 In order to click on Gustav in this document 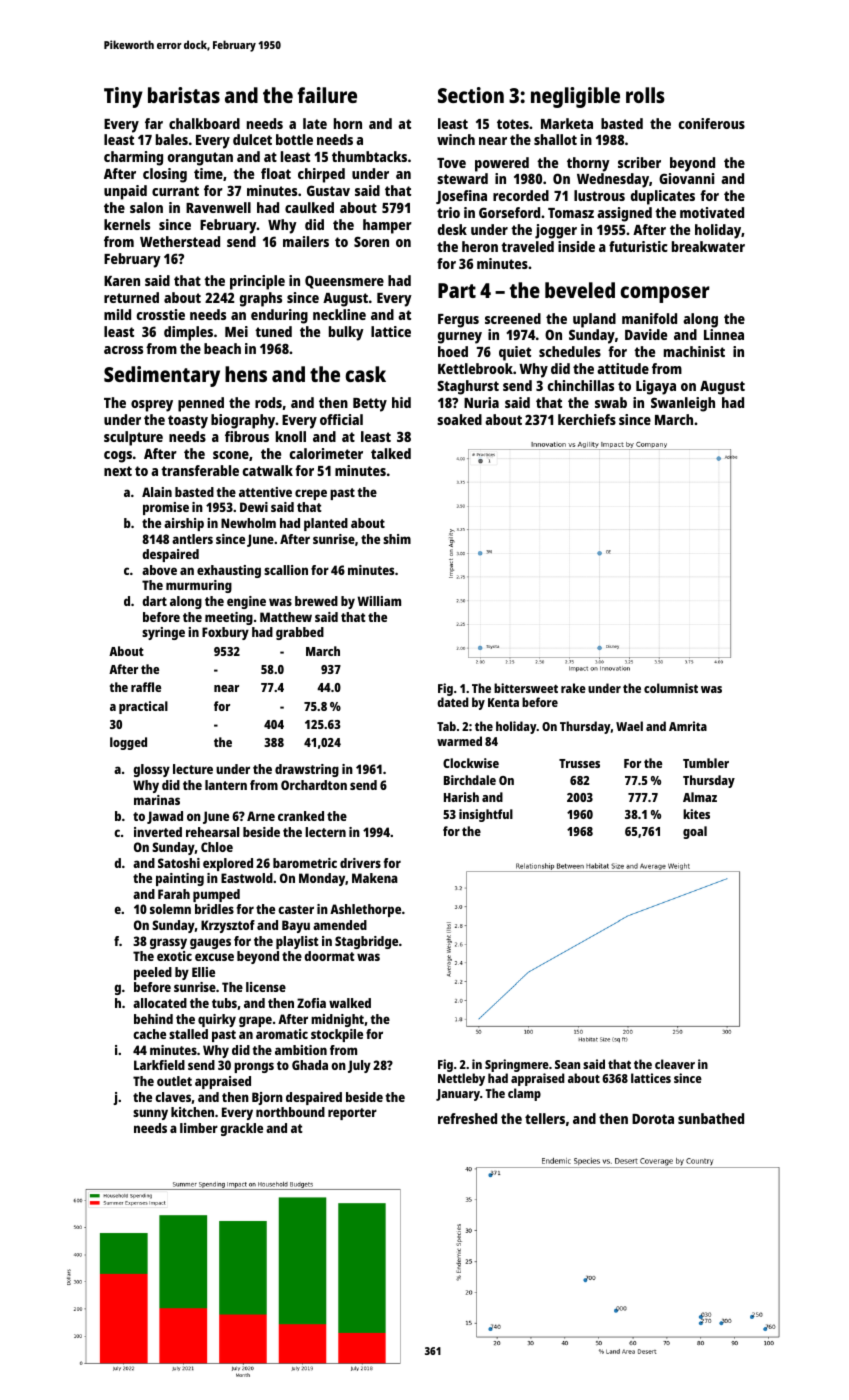, I will do `click(328, 190)`.
